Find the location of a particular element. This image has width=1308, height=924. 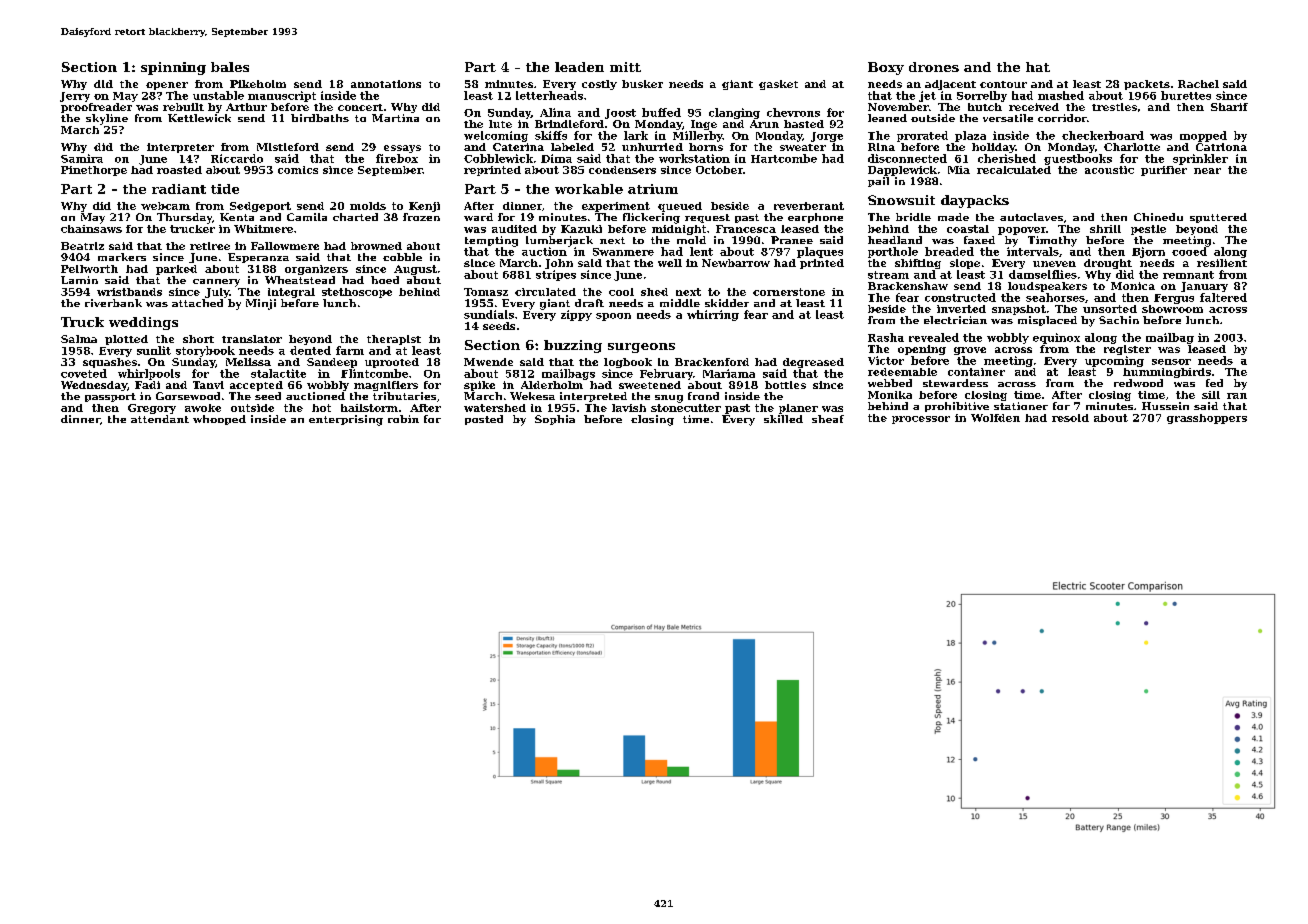

Kenji is located at coordinates (424, 207).
